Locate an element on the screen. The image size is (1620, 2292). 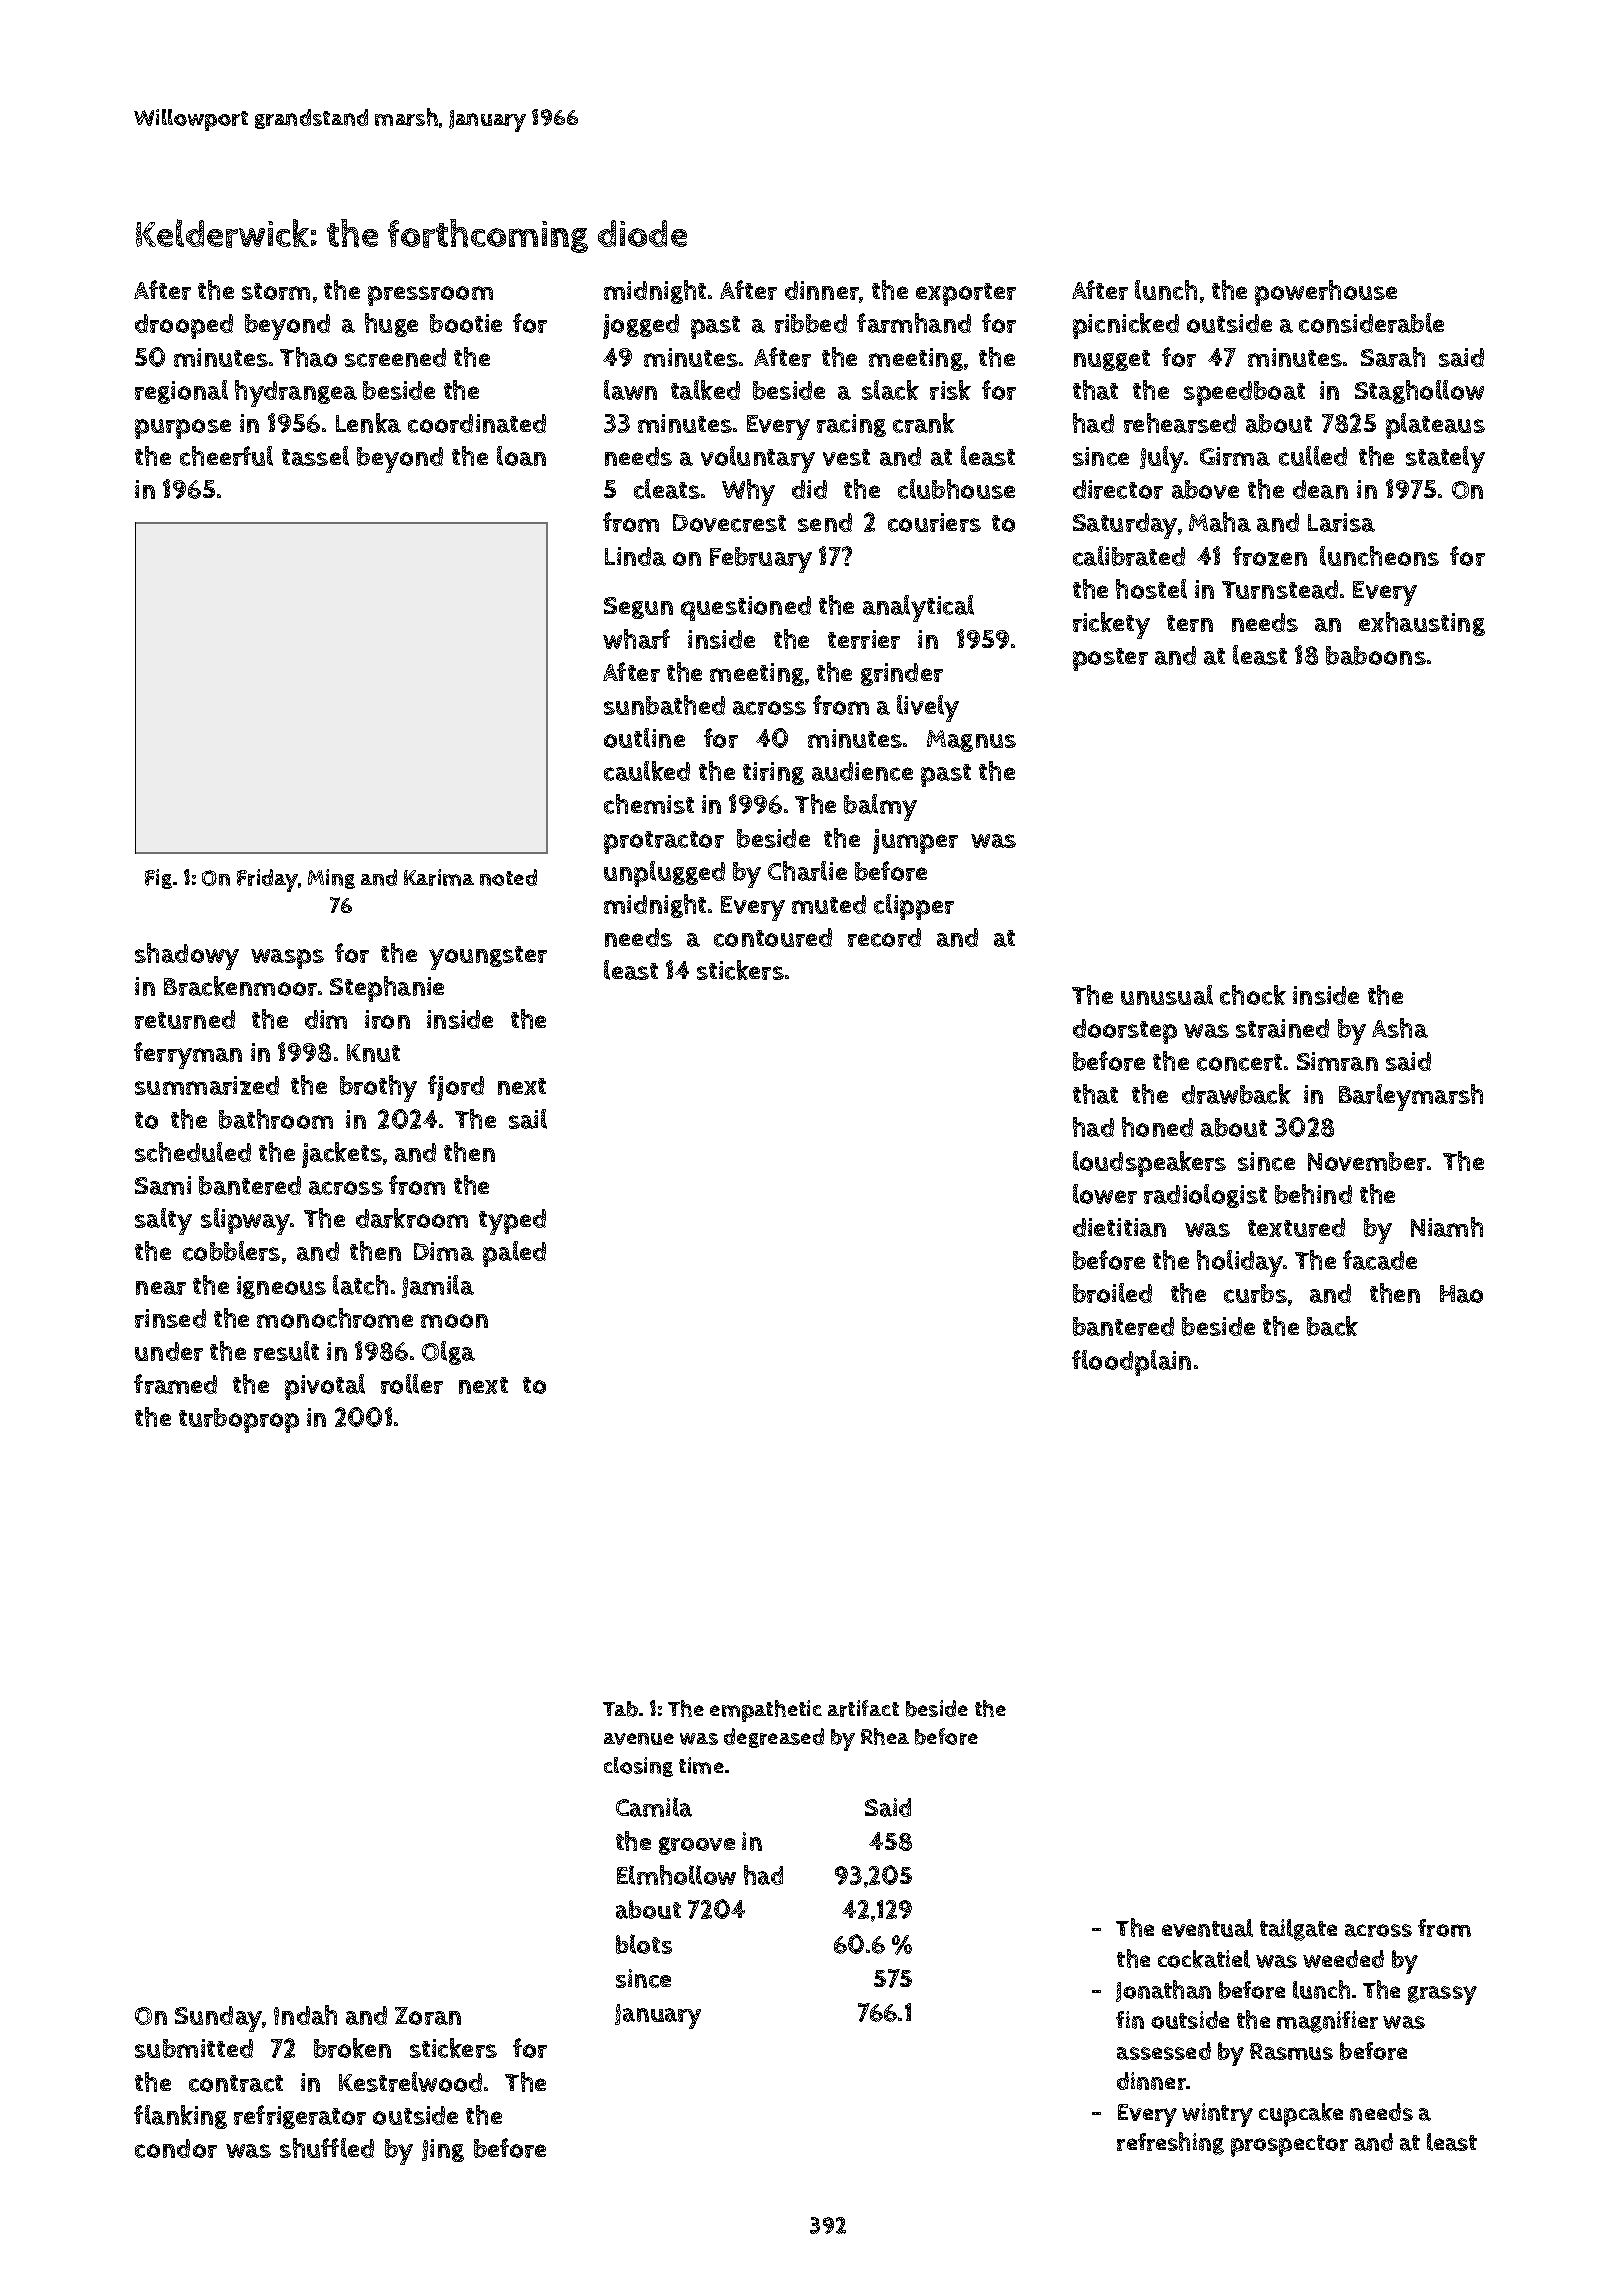
Friday is located at coordinates (267, 880).
